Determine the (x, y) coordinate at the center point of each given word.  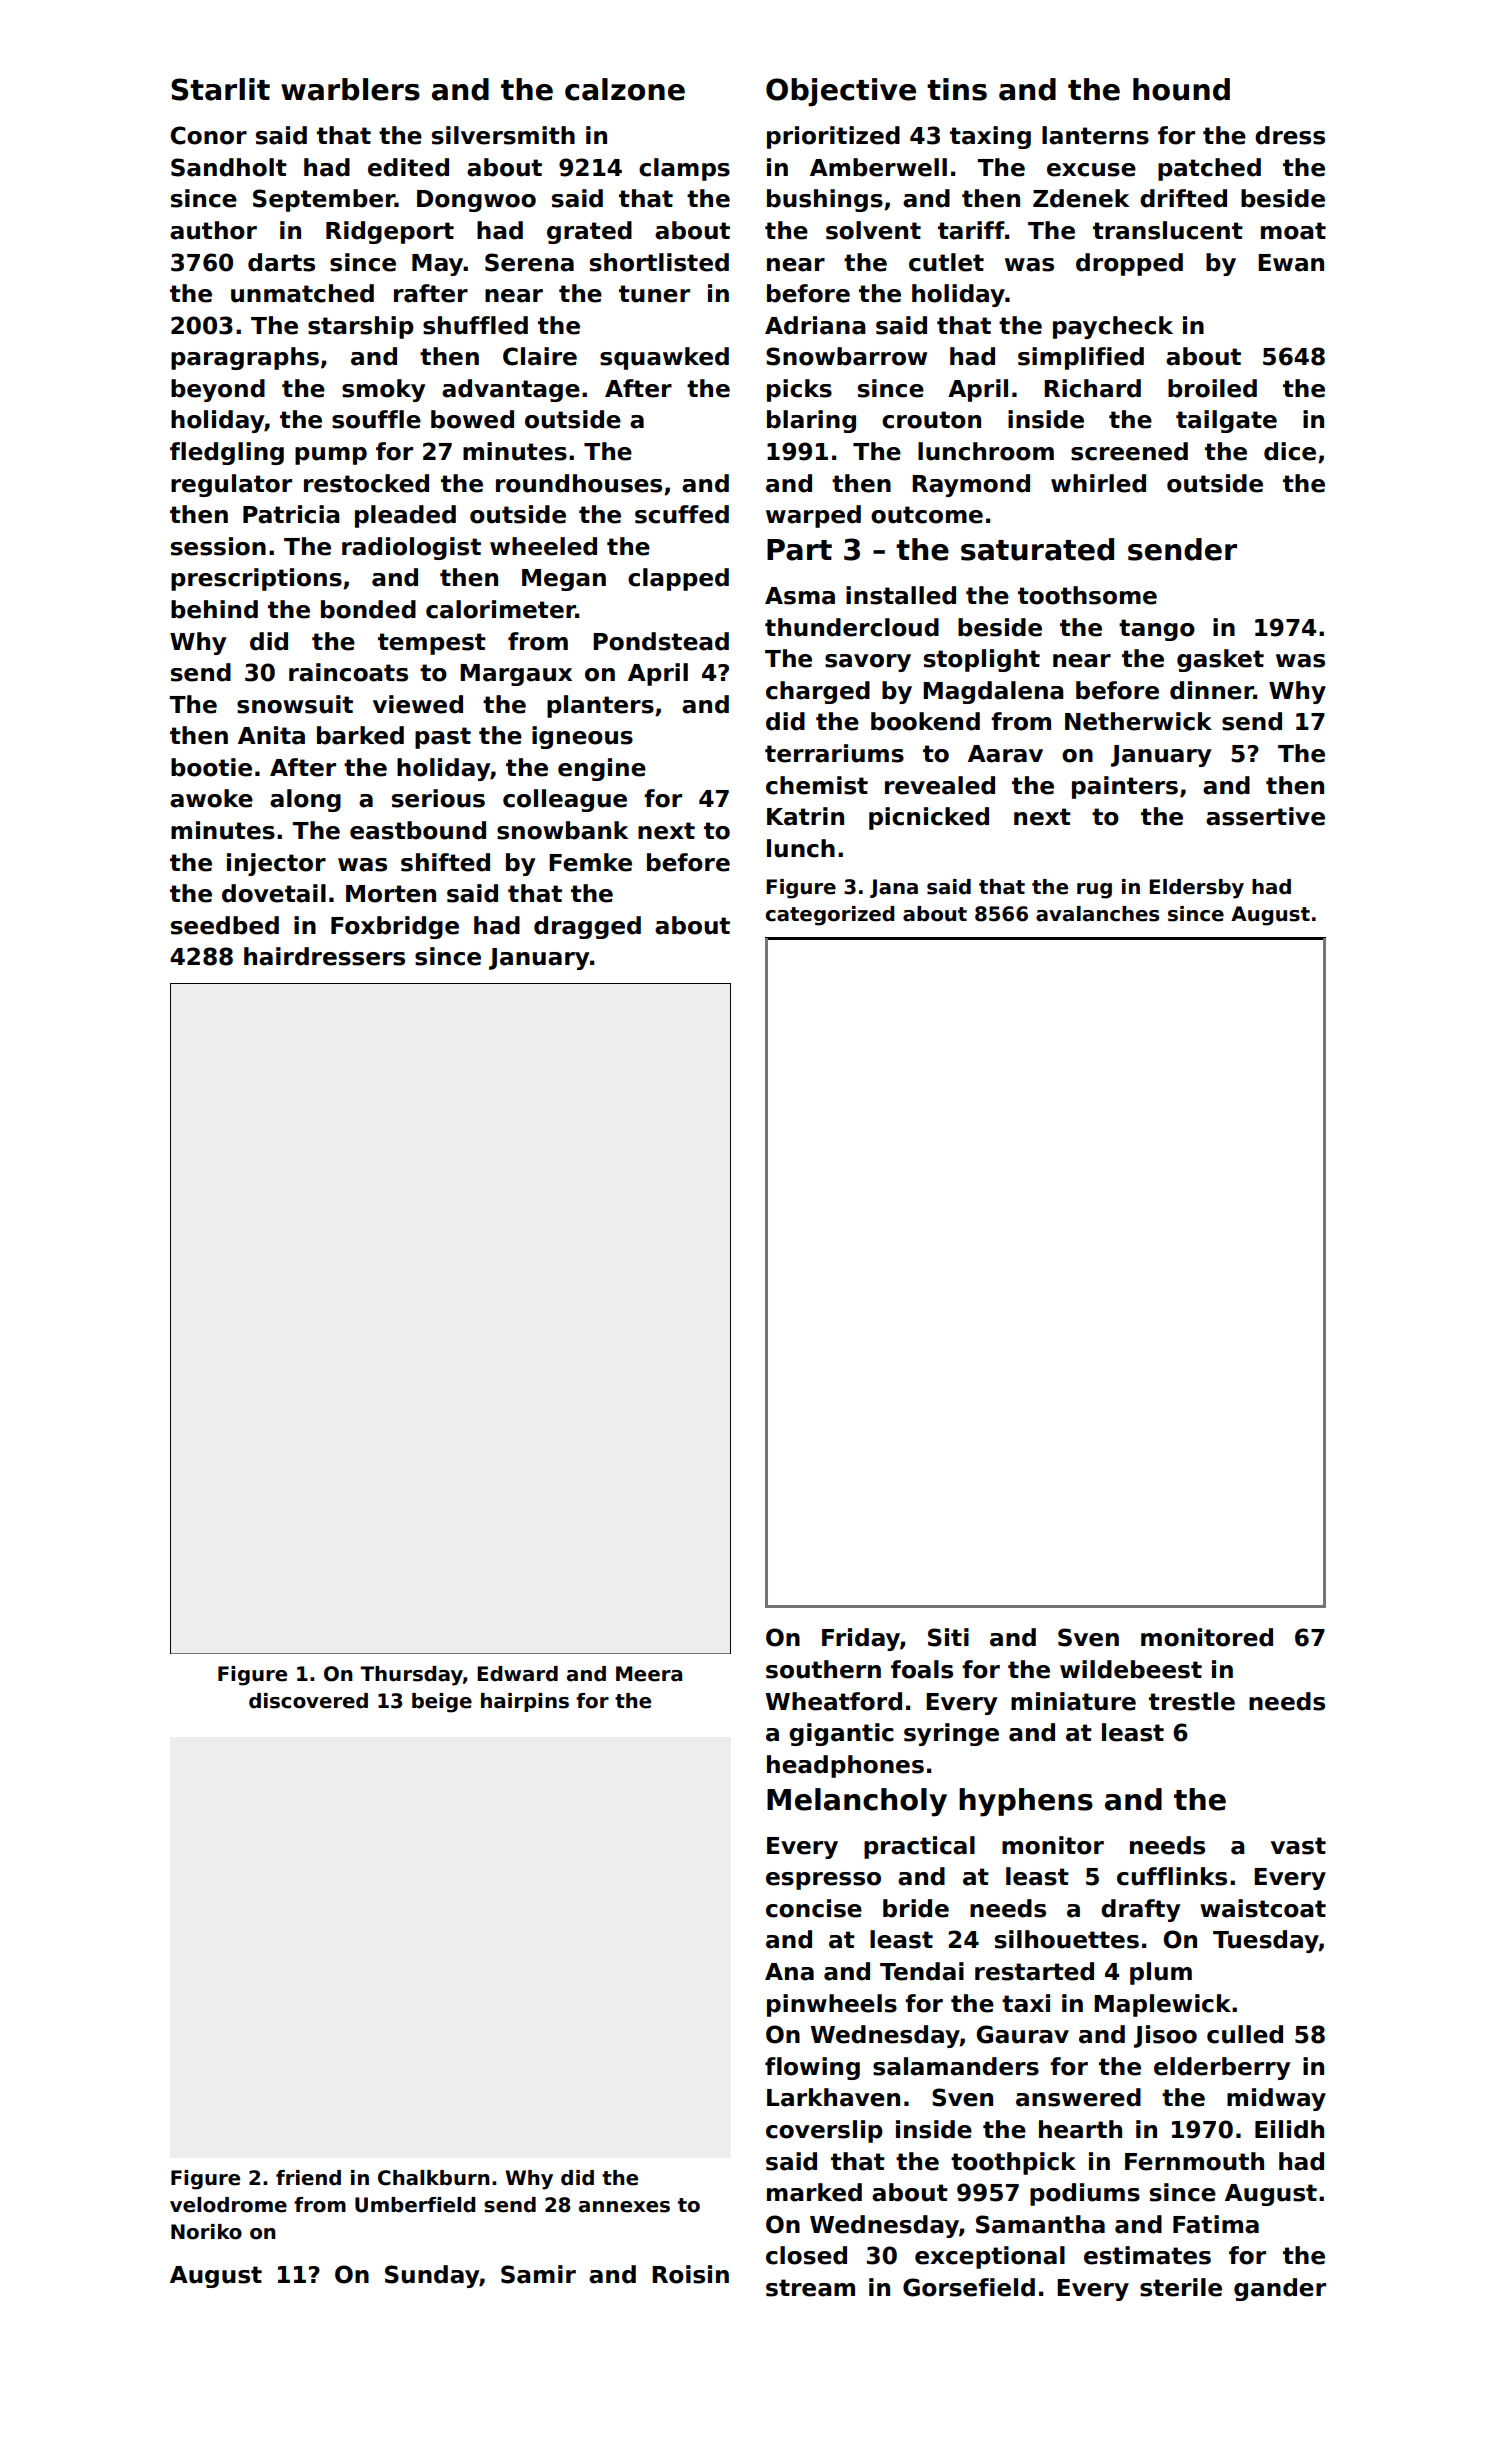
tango (1157, 630)
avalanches (1097, 914)
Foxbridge (395, 927)
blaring (811, 421)
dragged (587, 927)
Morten (391, 894)
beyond (218, 390)
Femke (590, 862)
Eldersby (1196, 889)
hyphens (1026, 1802)
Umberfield (415, 2205)
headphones (845, 1766)
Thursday (411, 1676)
